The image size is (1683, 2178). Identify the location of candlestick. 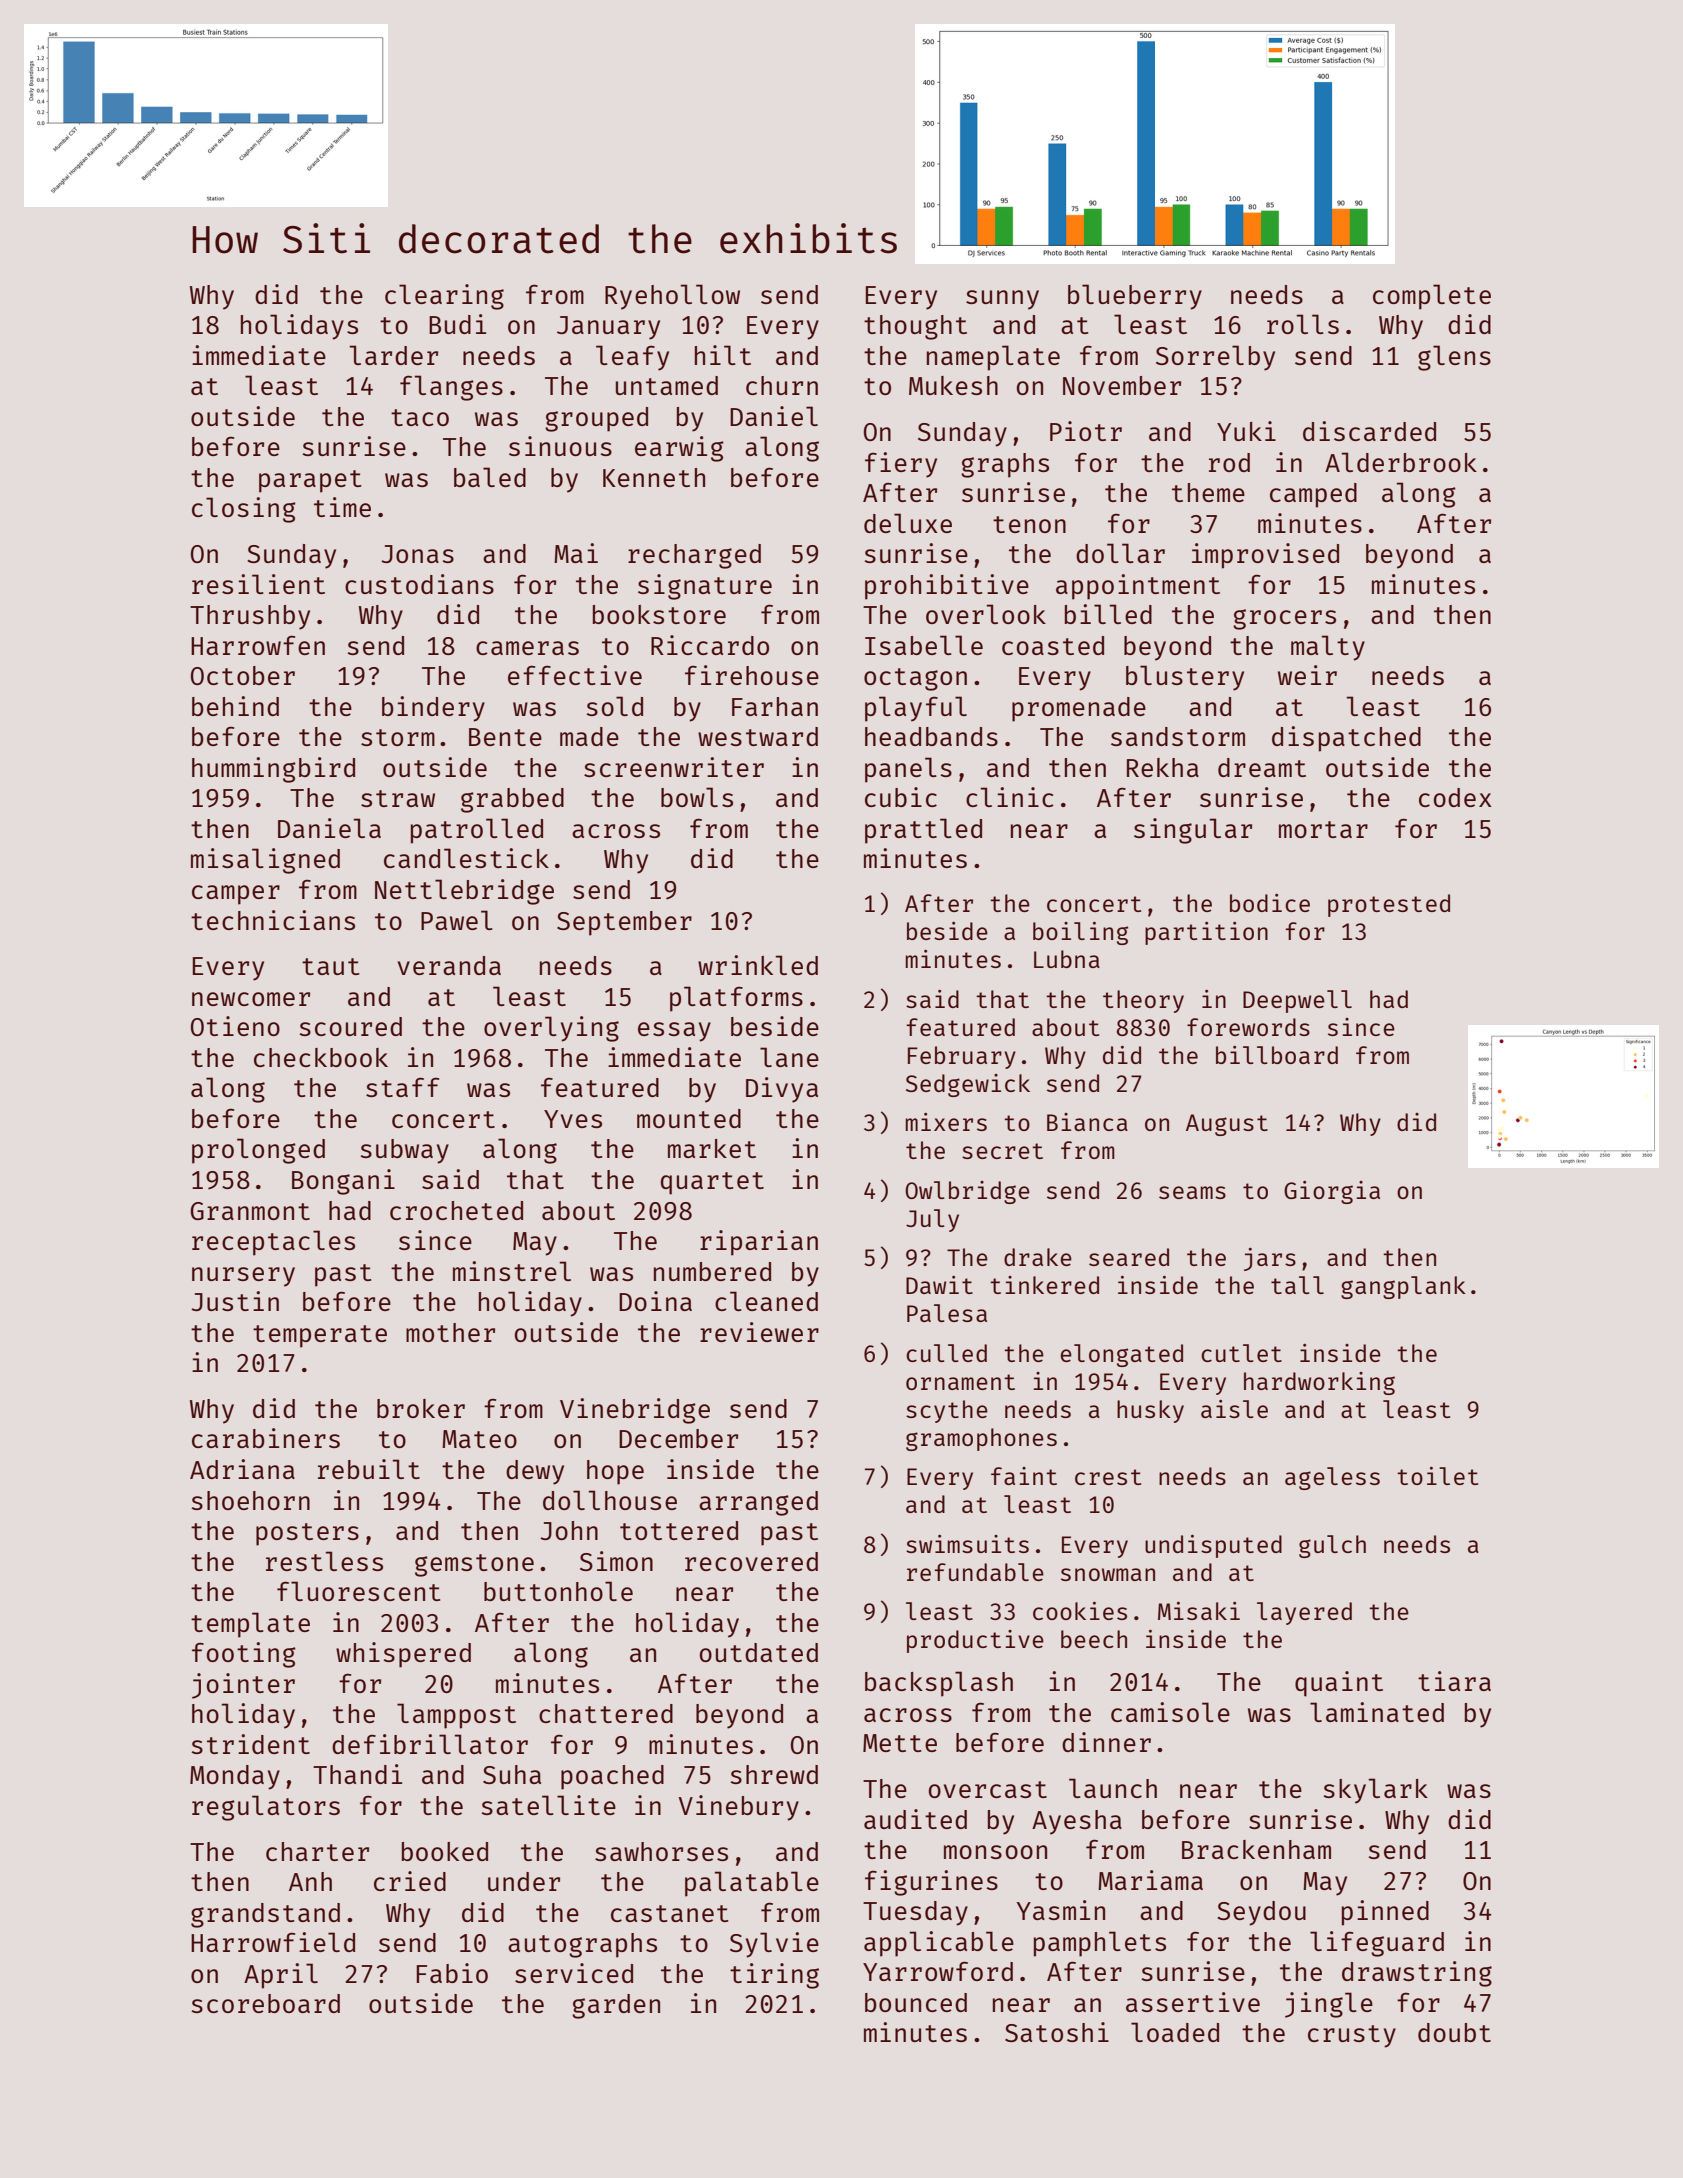
(466, 858).
